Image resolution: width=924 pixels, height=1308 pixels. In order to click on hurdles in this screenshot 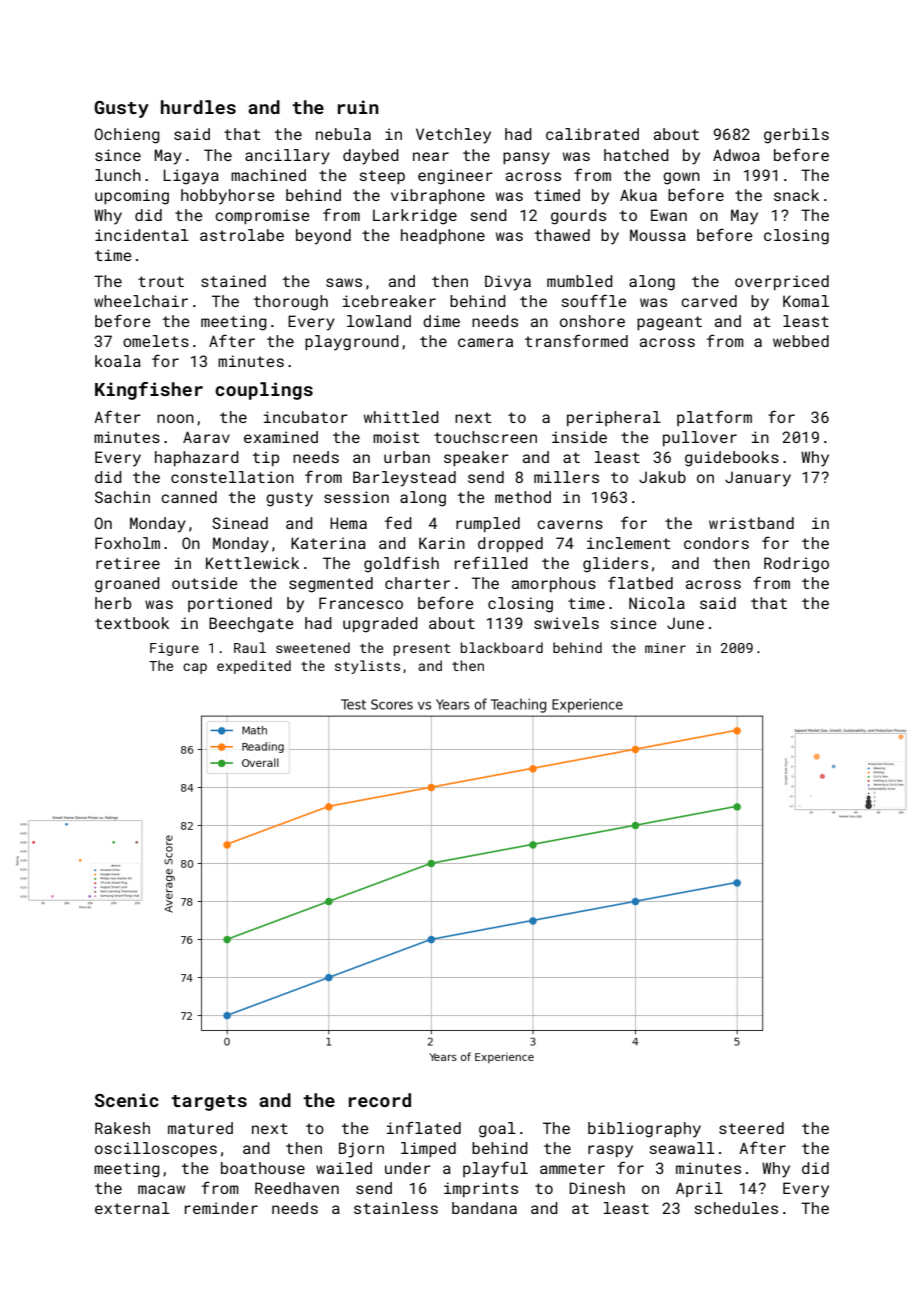, I will do `click(198, 107)`.
